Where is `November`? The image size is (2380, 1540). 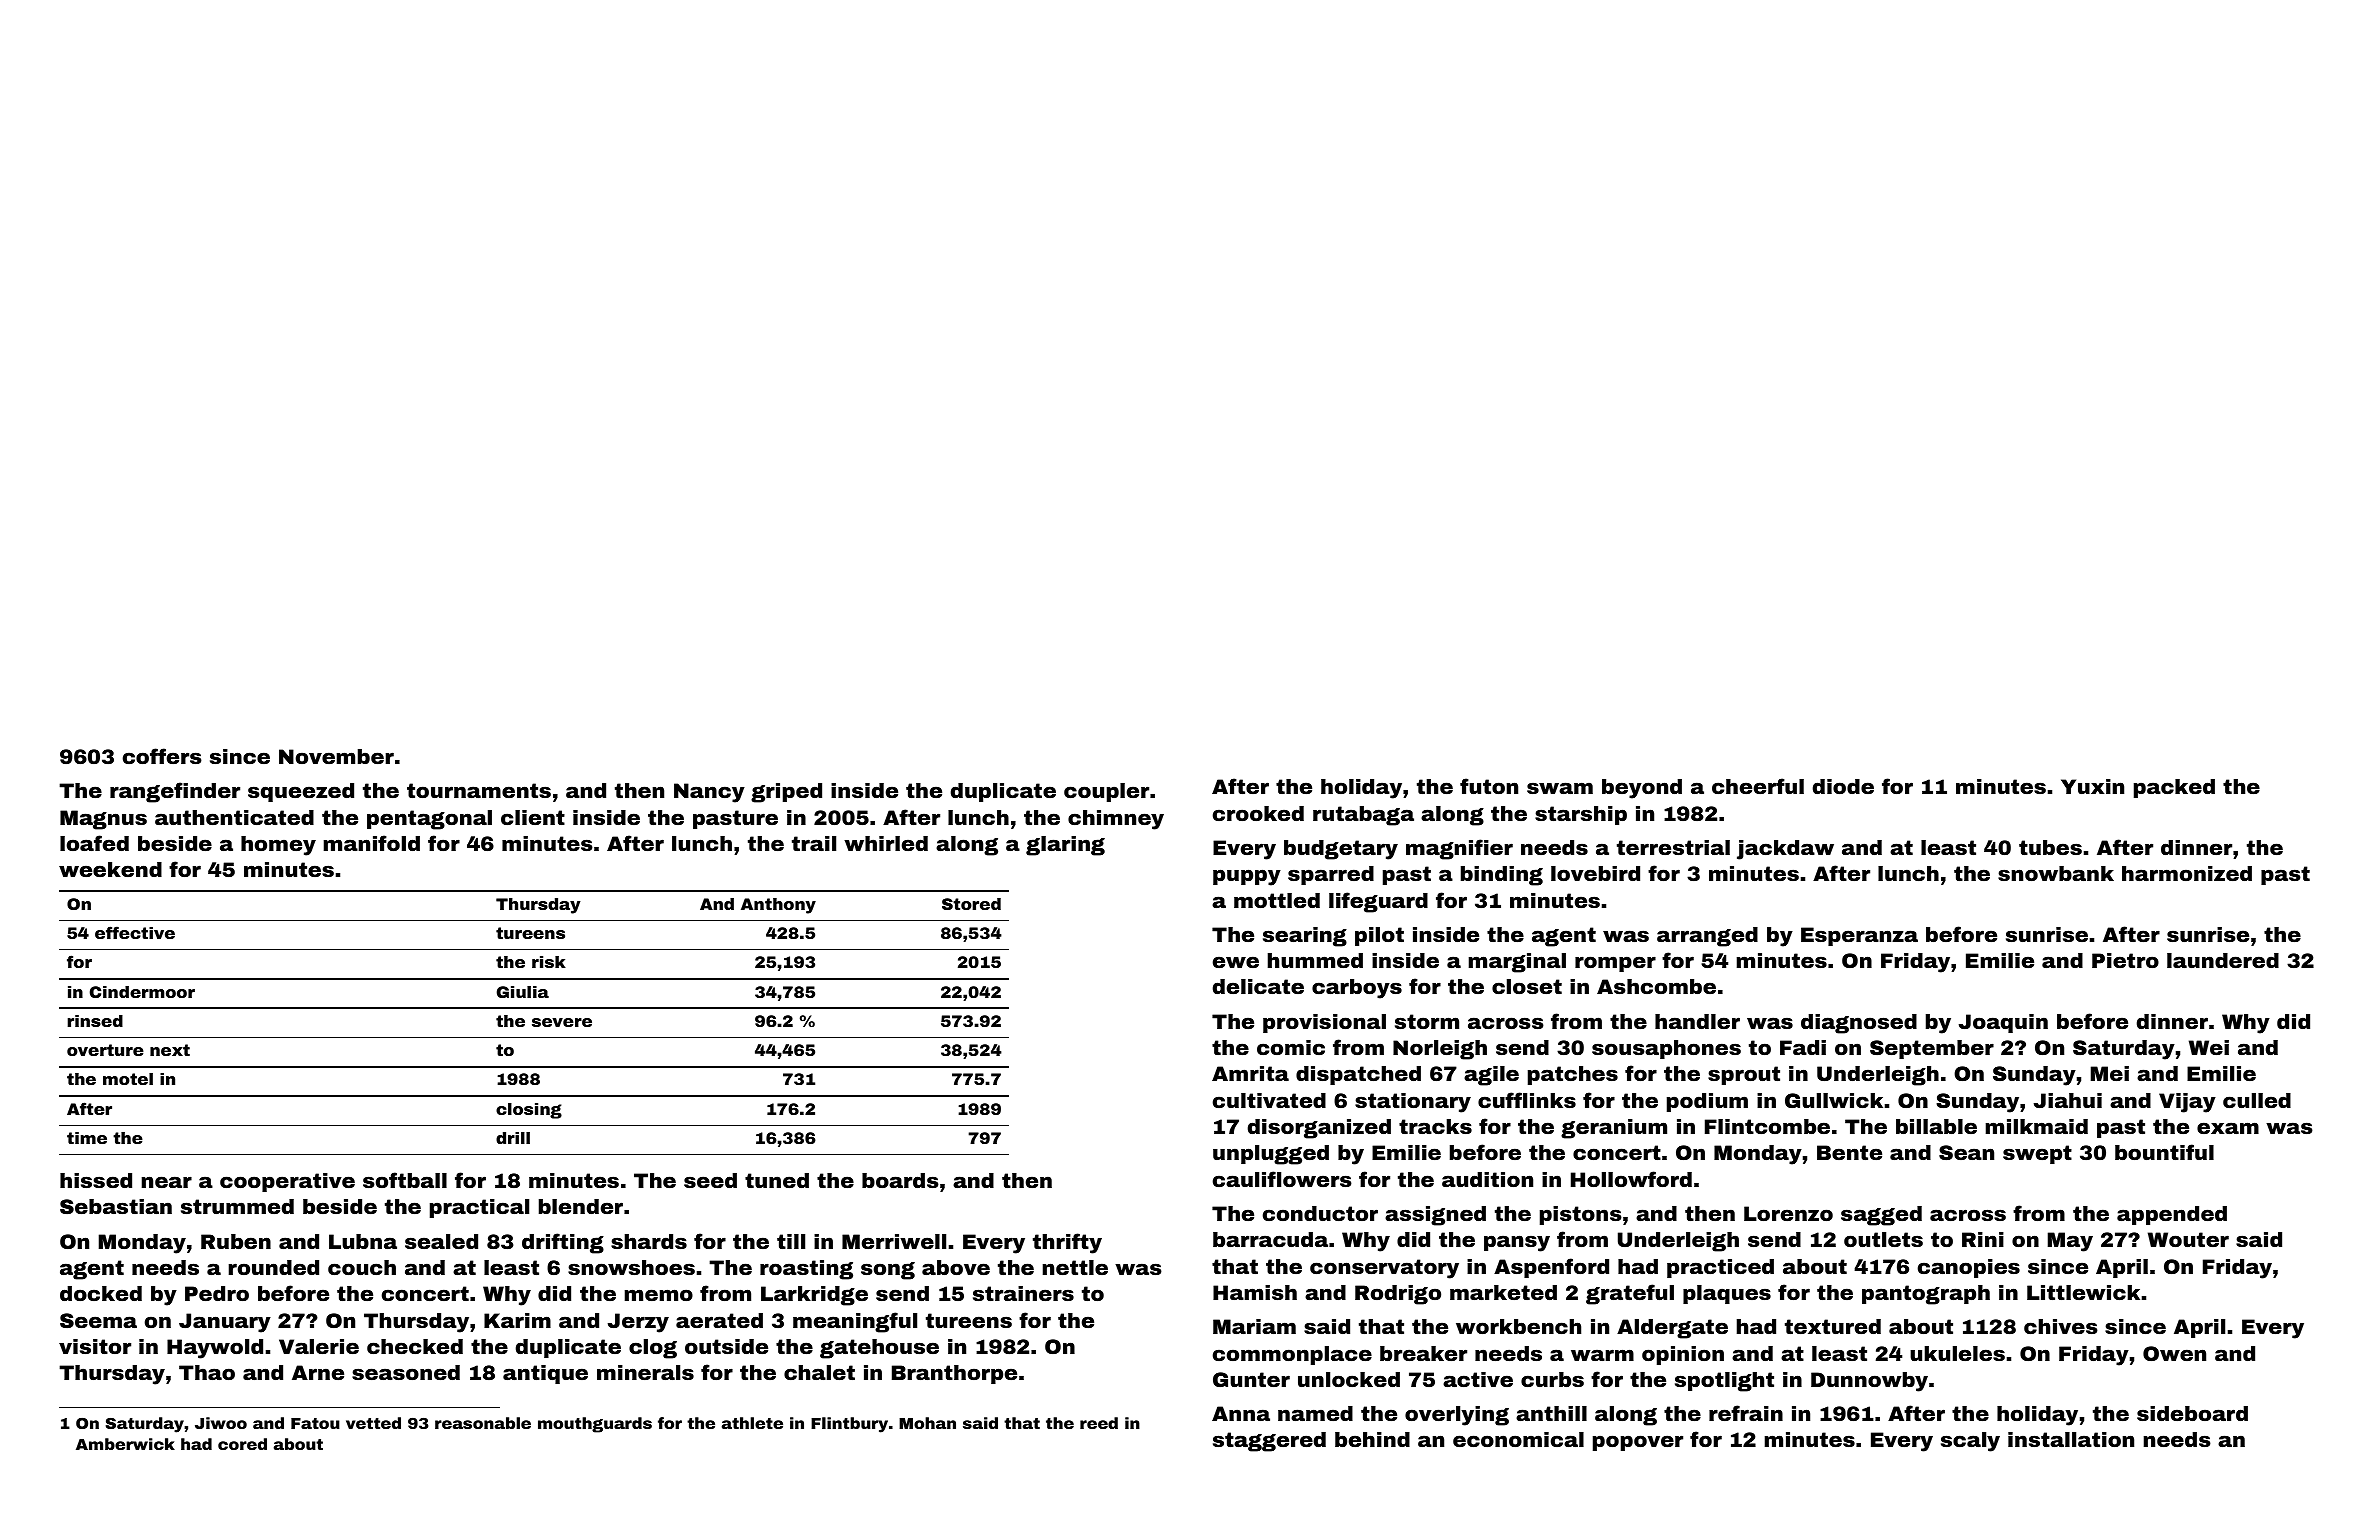
November is located at coordinates (336, 756).
